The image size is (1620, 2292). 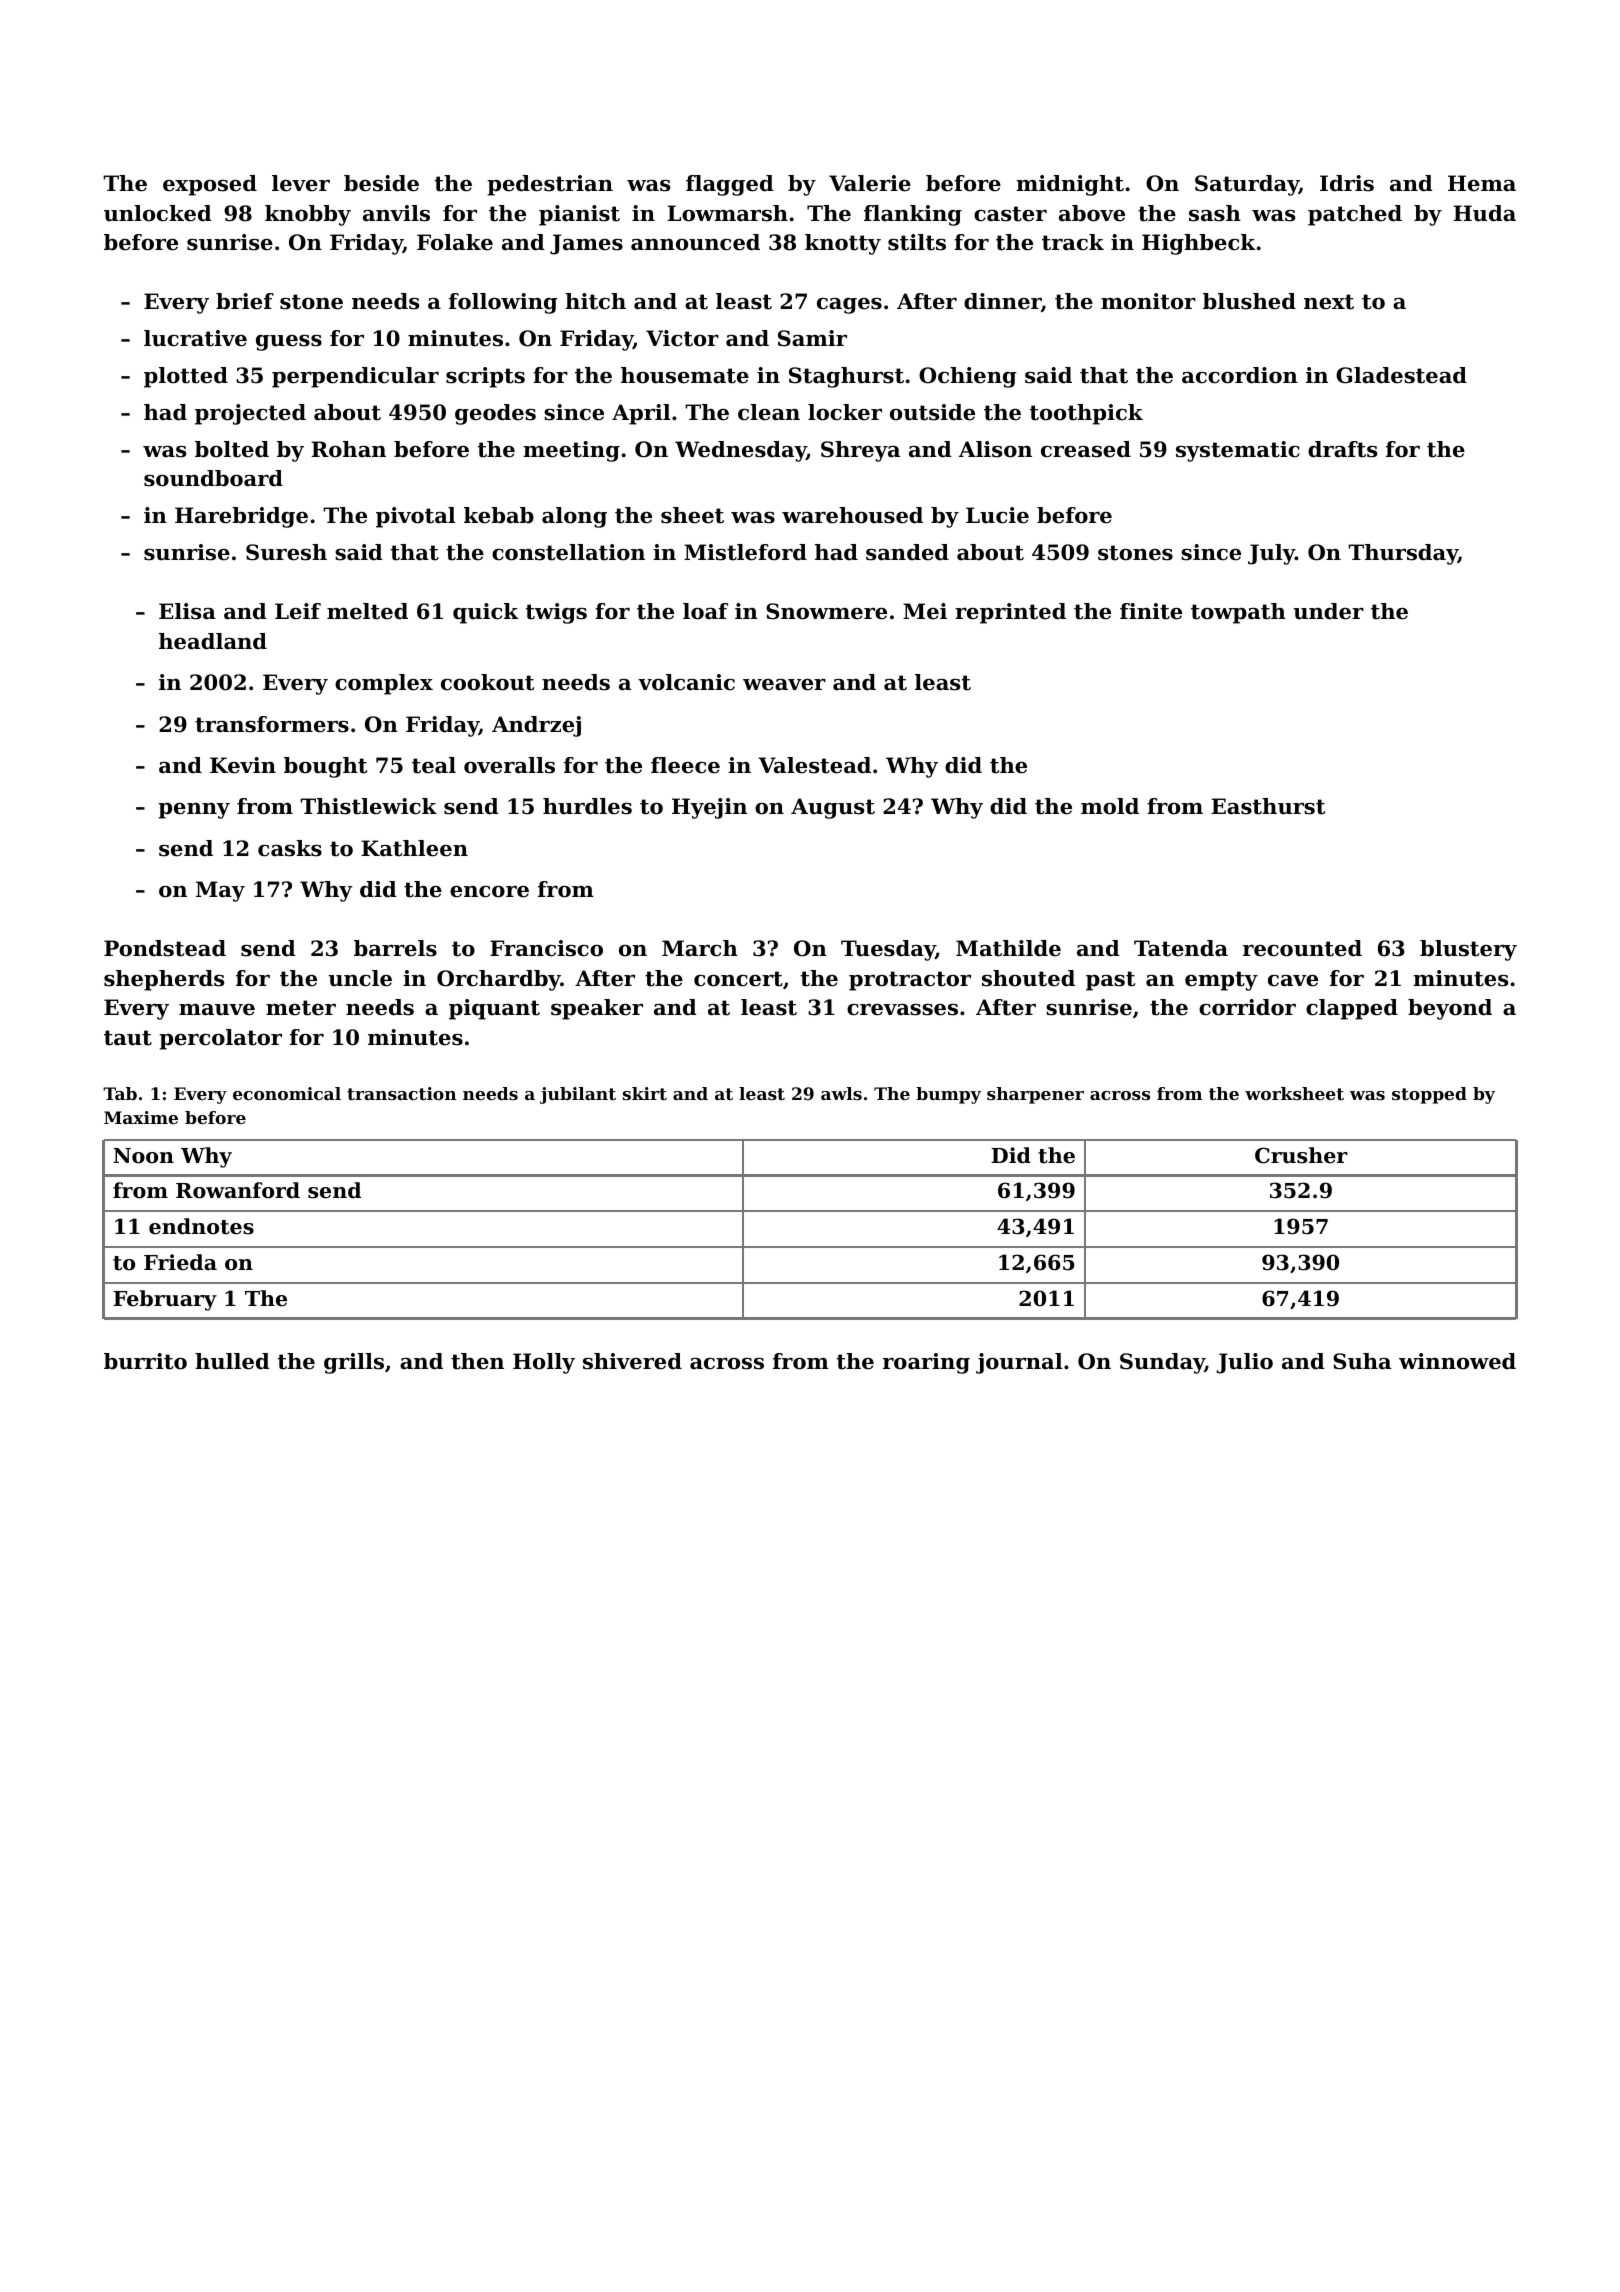 I want to click on burrito, so click(x=145, y=1361).
